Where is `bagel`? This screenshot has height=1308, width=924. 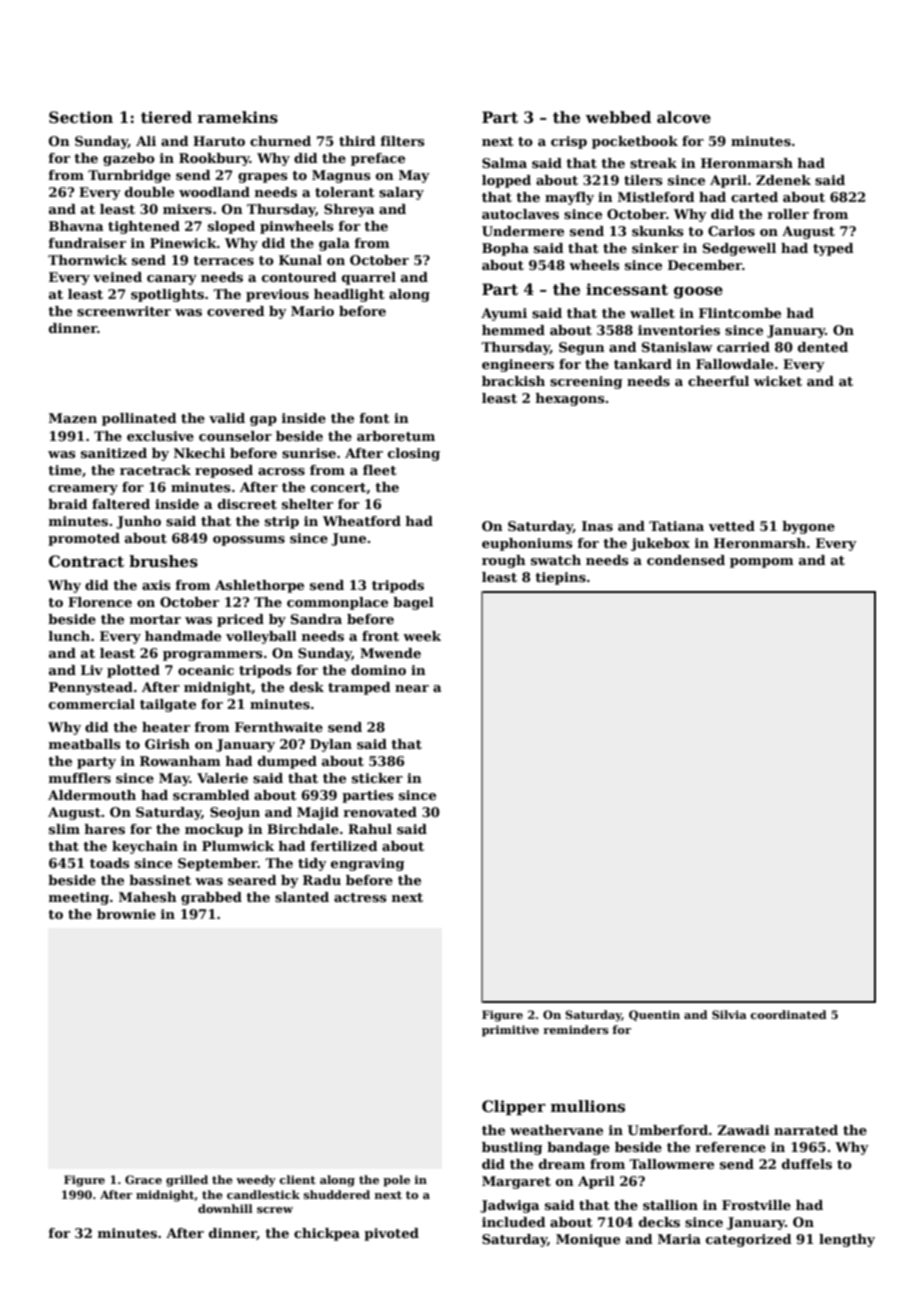
bagel is located at coordinates (413, 603).
